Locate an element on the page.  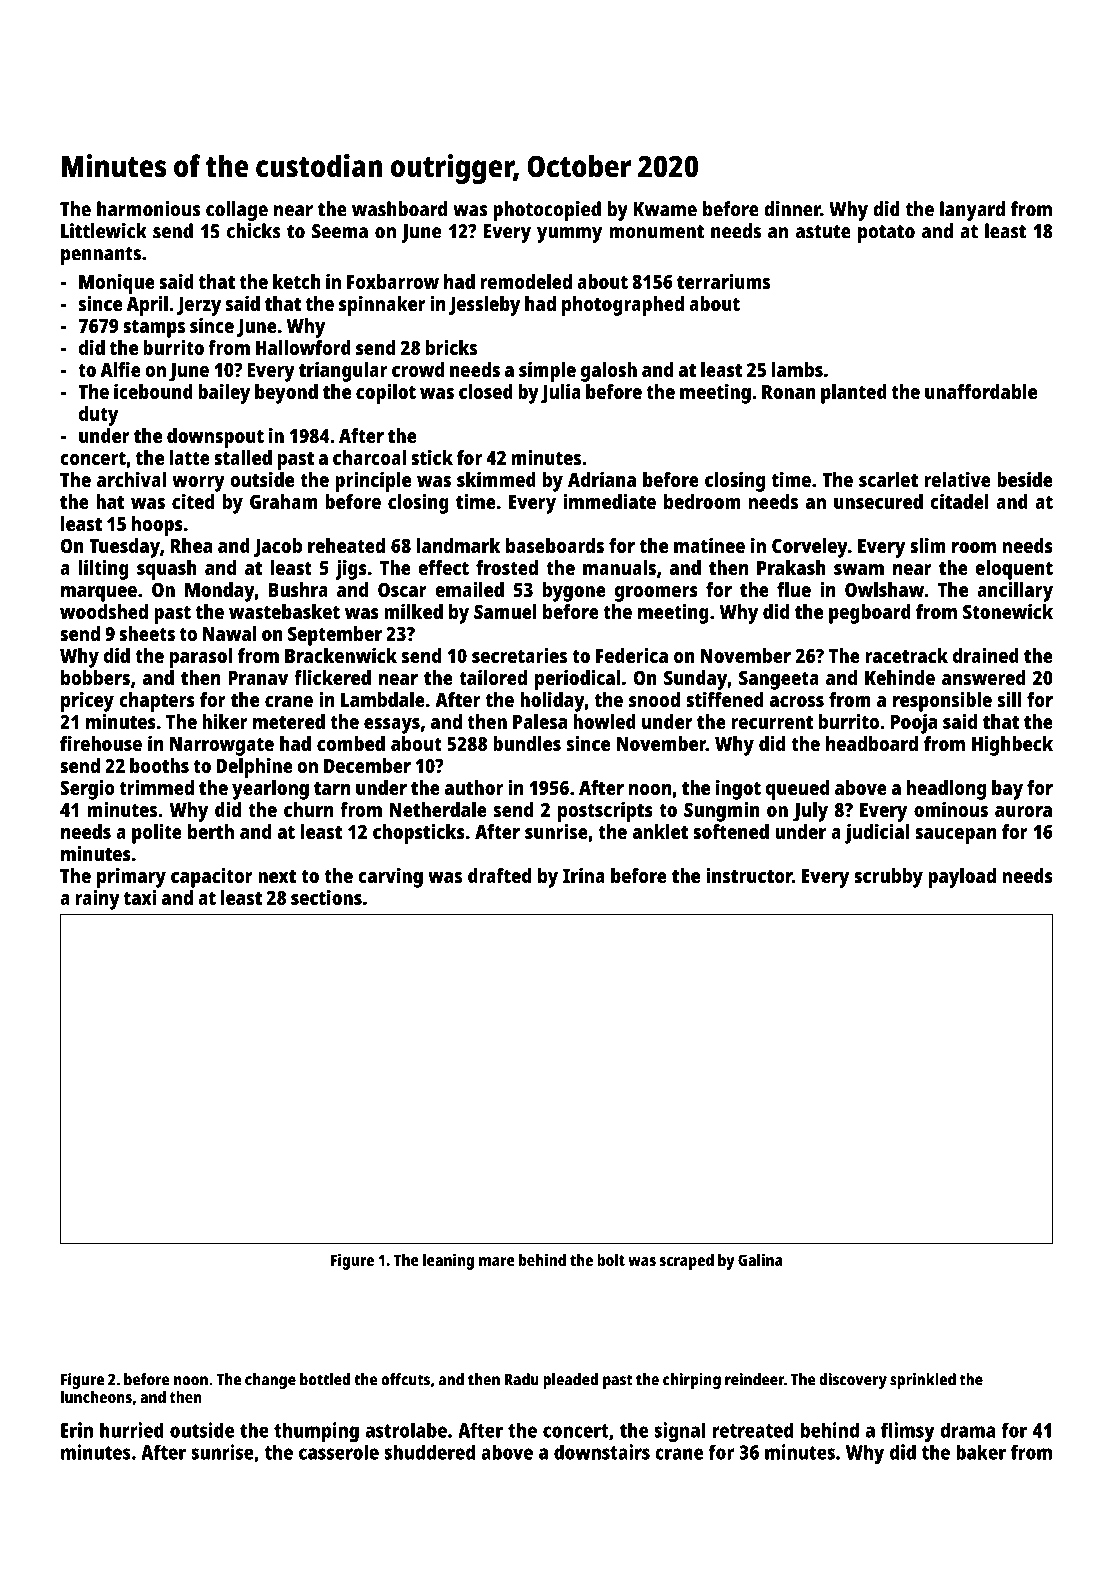
change is located at coordinates (270, 1381).
